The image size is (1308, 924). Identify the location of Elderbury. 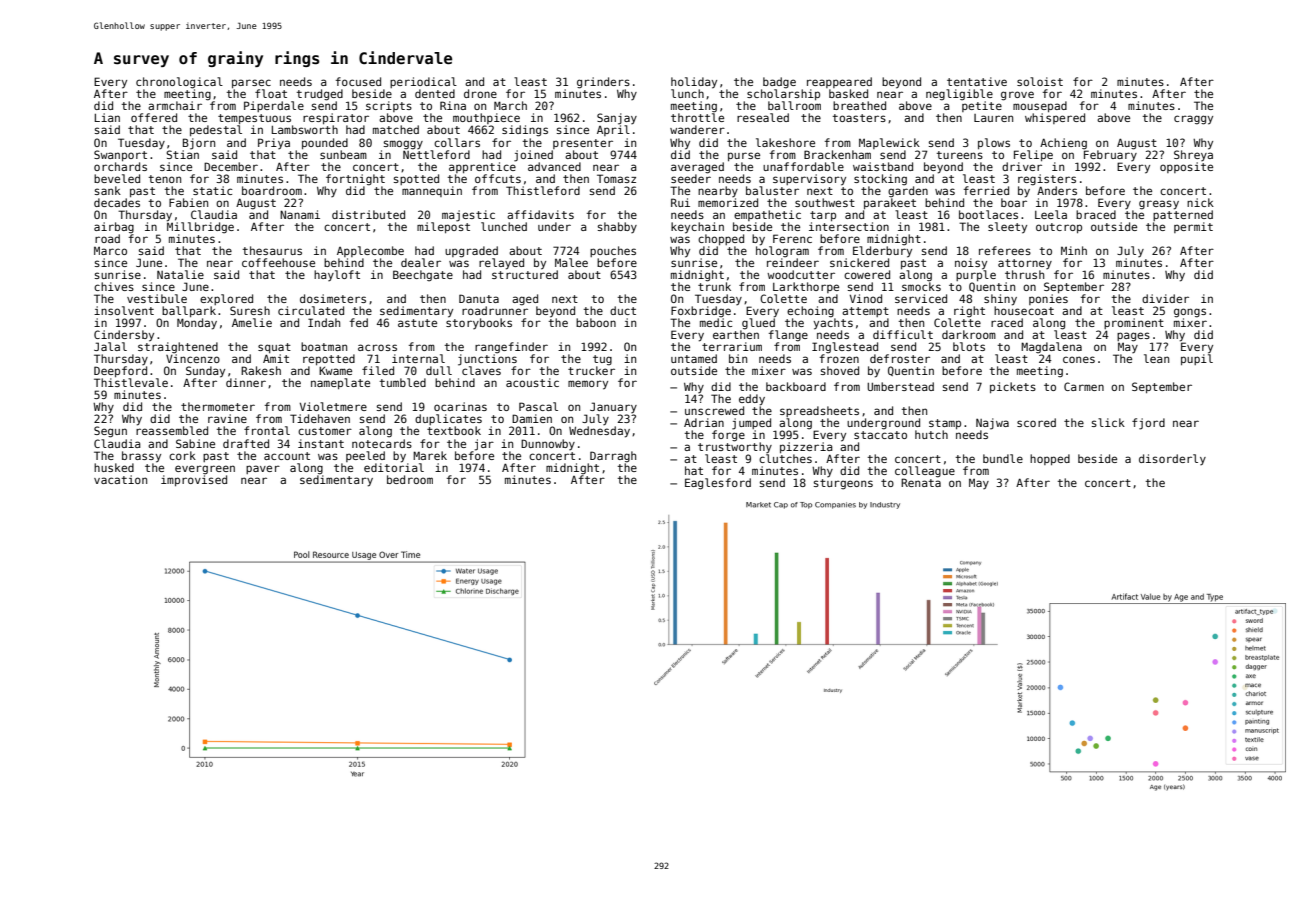
(882, 252).
